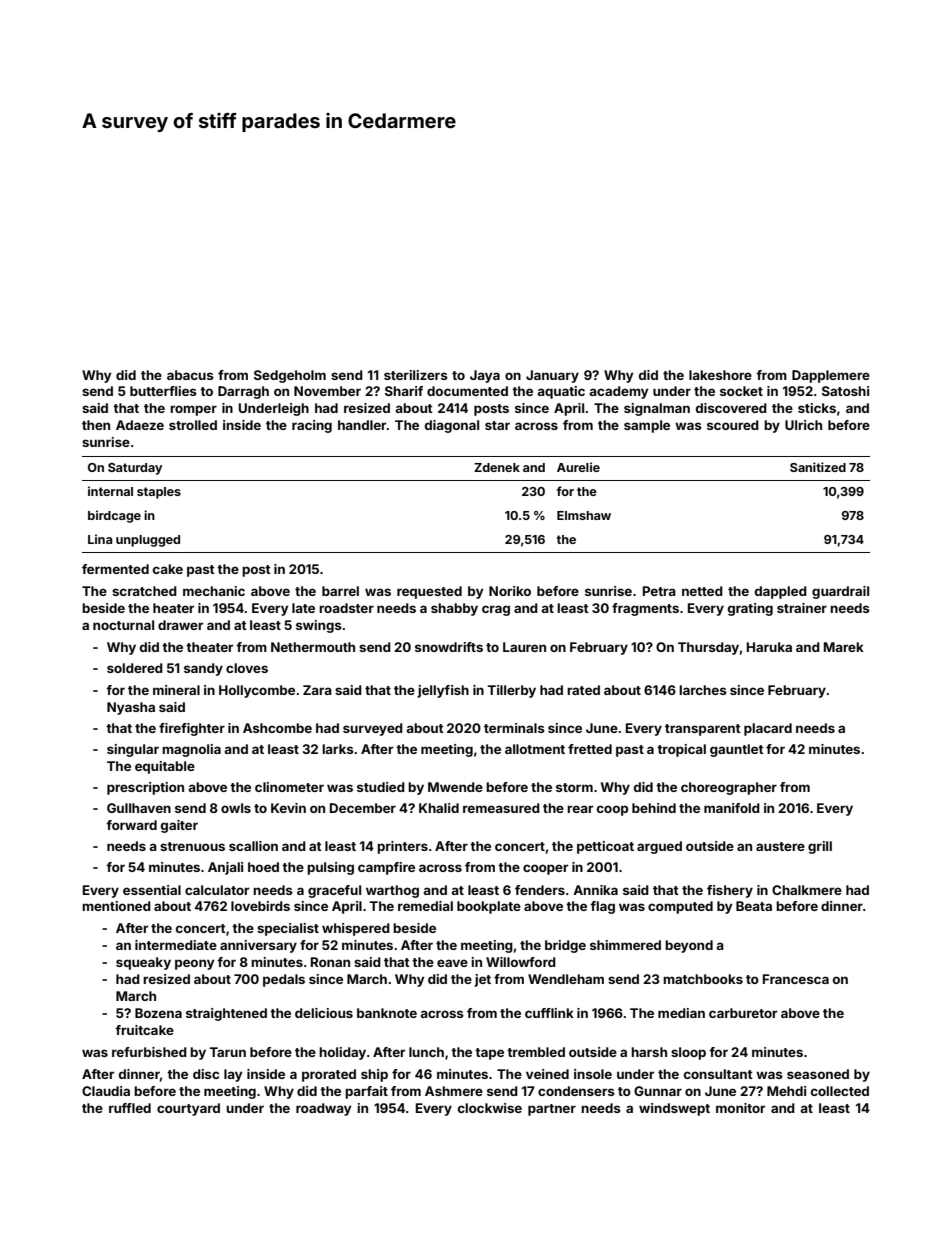  What do you see at coordinates (188, 1109) in the screenshot?
I see `courtyard` at bounding box center [188, 1109].
